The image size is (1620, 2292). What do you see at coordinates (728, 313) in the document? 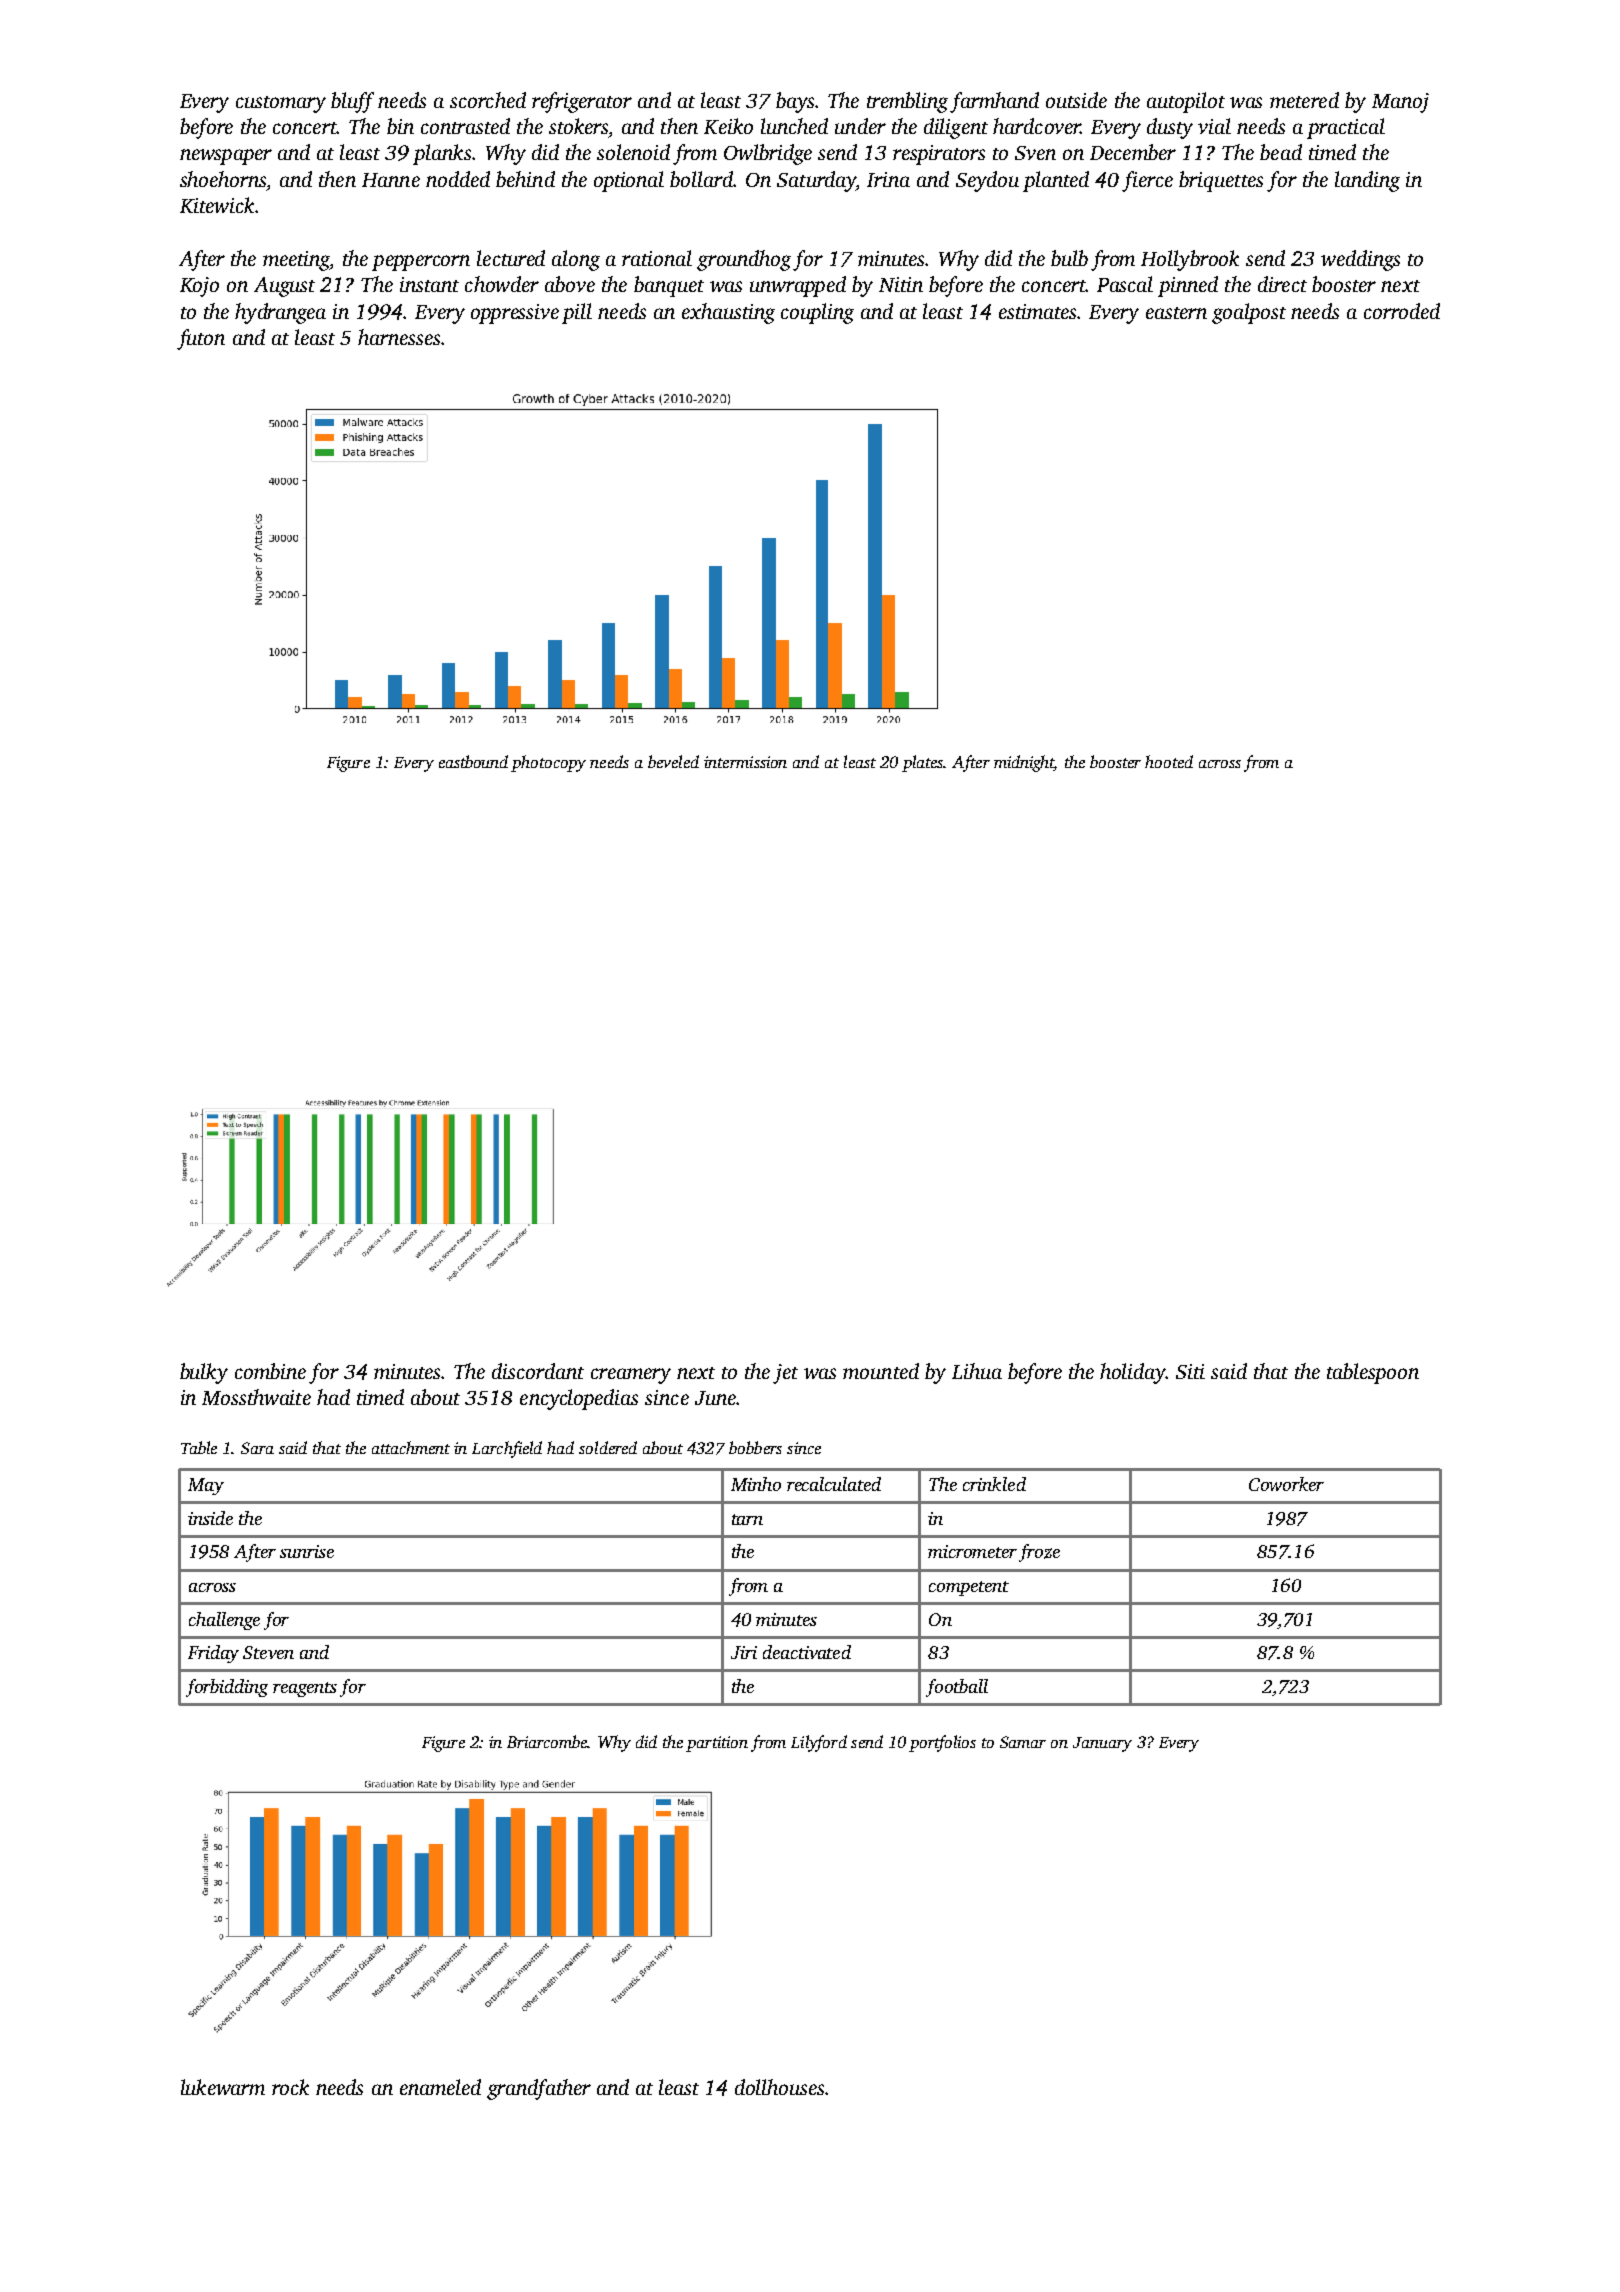
I see `exhausting` at bounding box center [728, 313].
